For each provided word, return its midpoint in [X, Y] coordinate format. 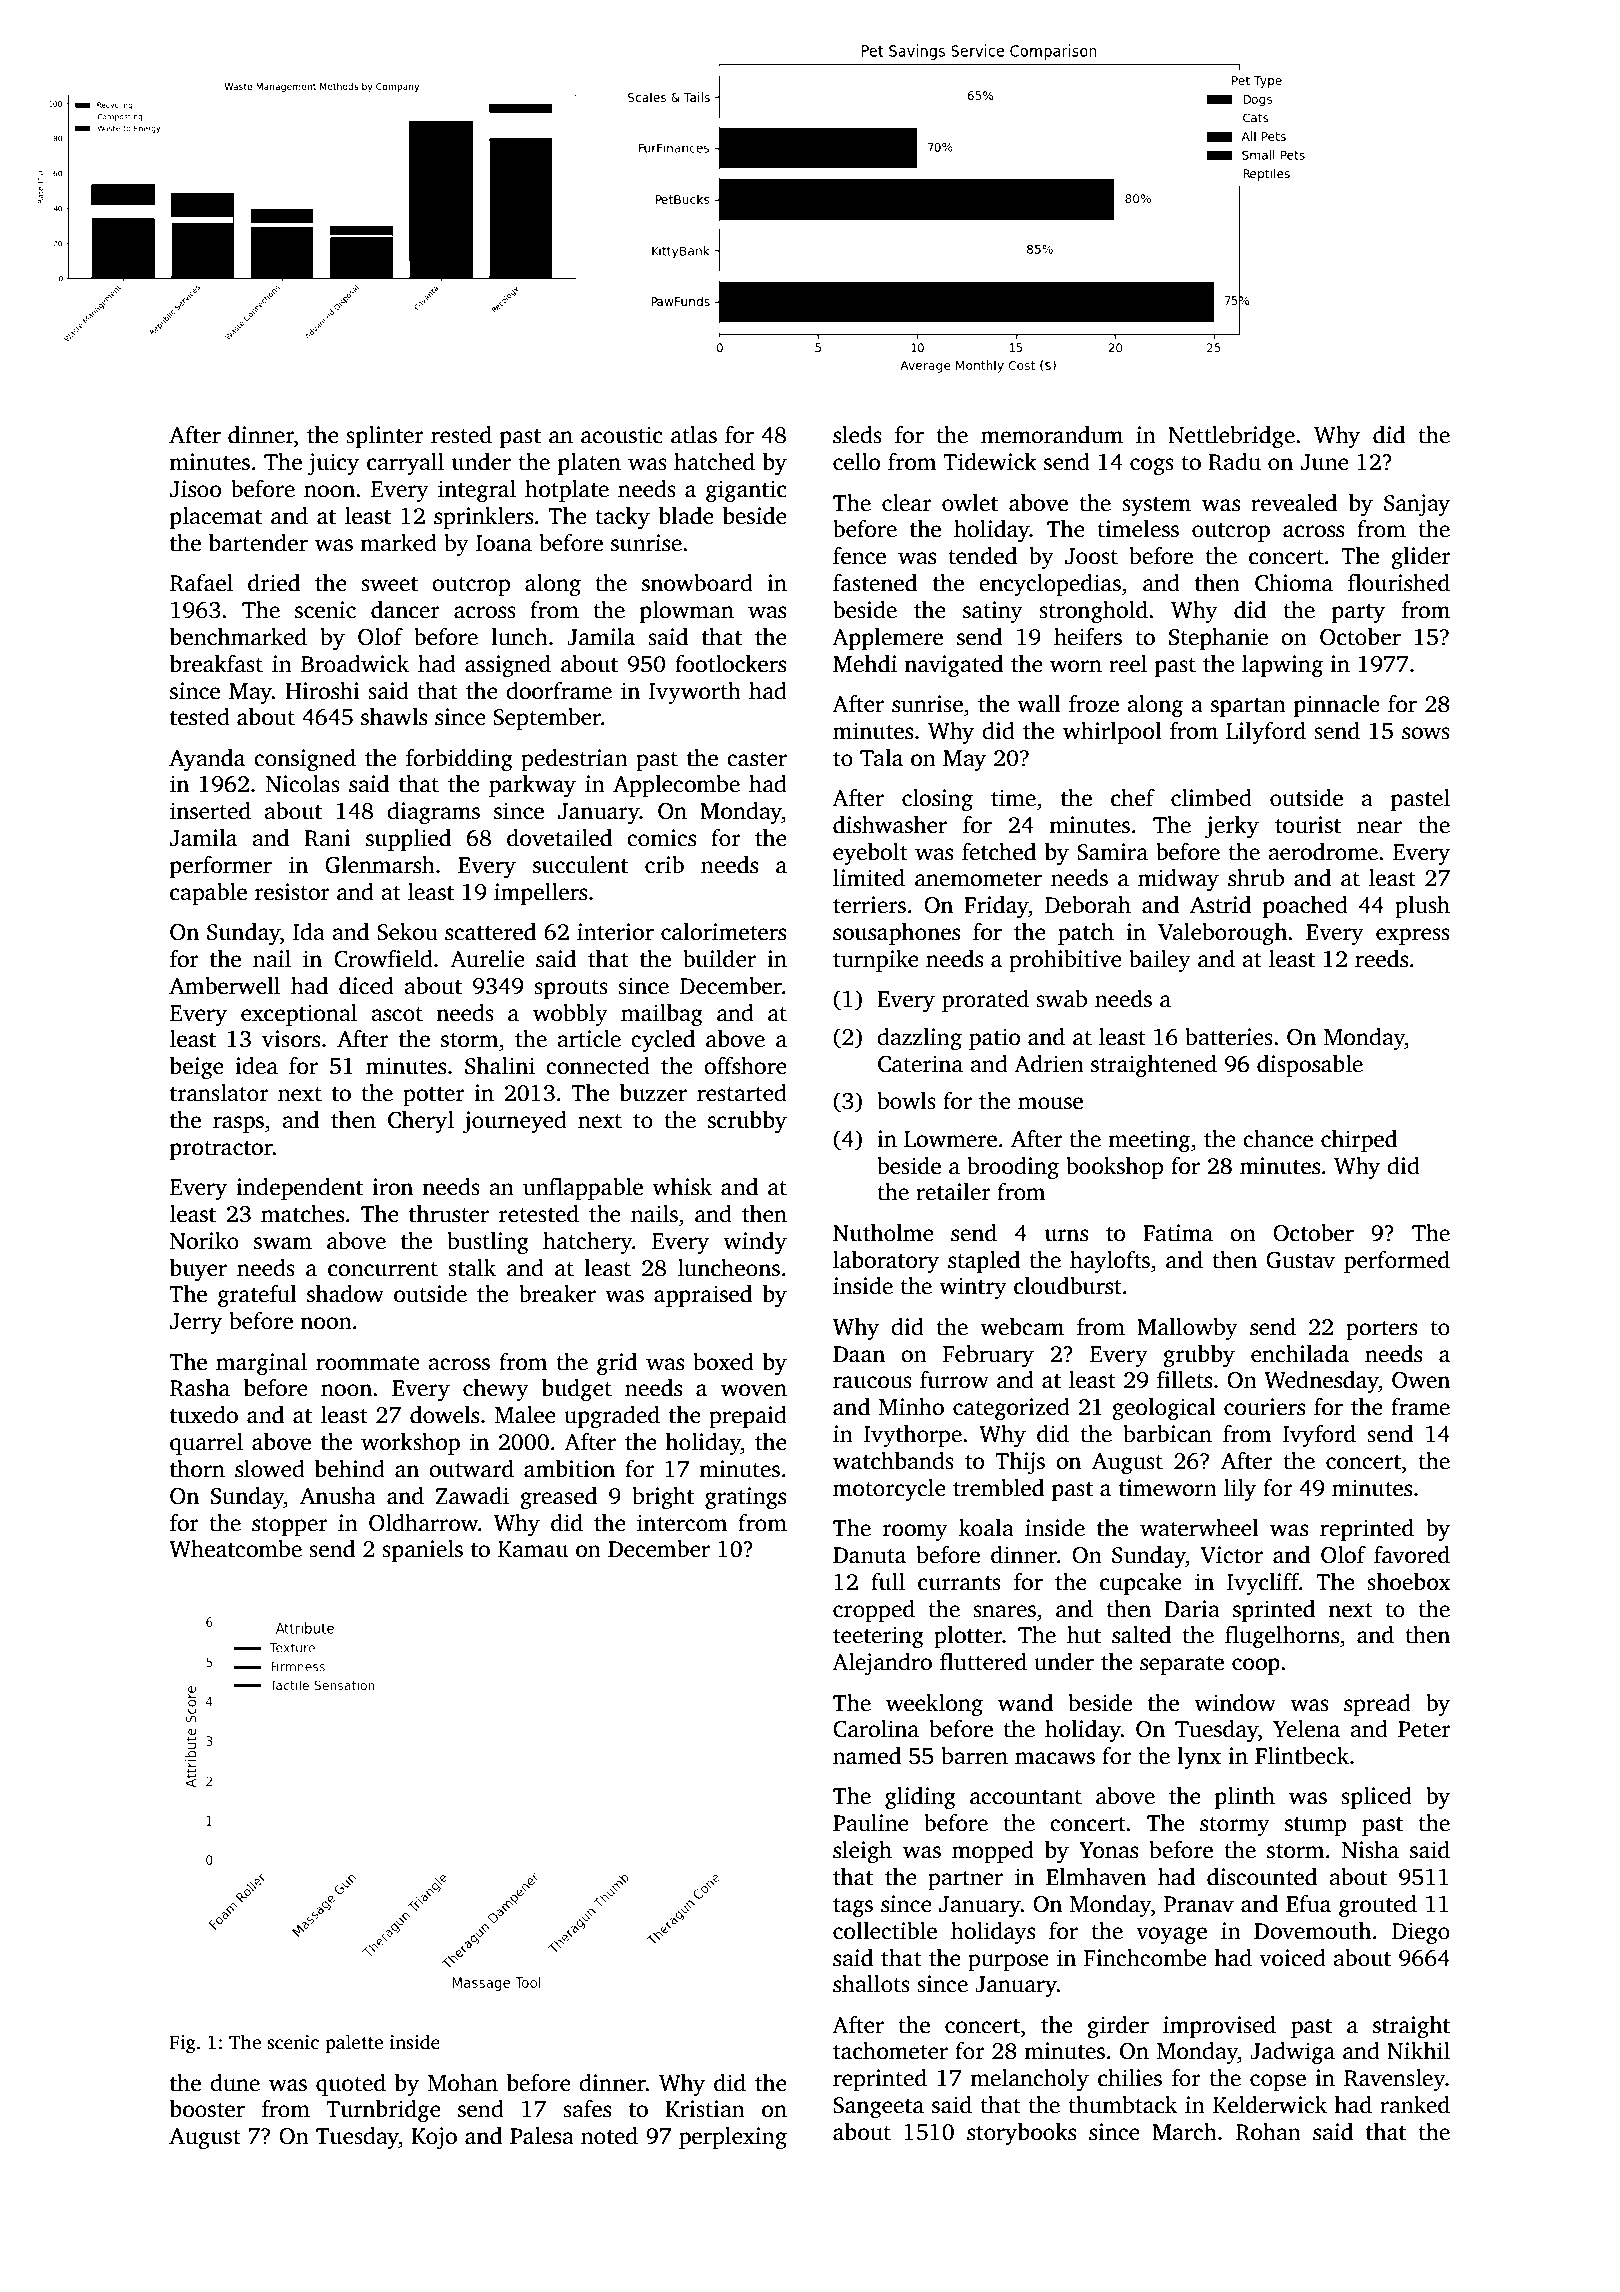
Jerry [196, 1323]
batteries [1229, 1037]
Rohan [1268, 2132]
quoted [351, 2085]
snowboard [697, 583]
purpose [1008, 1962]
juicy [333, 464]
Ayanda [207, 760]
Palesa [542, 2136]
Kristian [705, 2109]
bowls [906, 1101]
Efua [1308, 1904]
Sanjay [1417, 505]
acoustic [622, 435]
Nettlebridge [1231, 437]
